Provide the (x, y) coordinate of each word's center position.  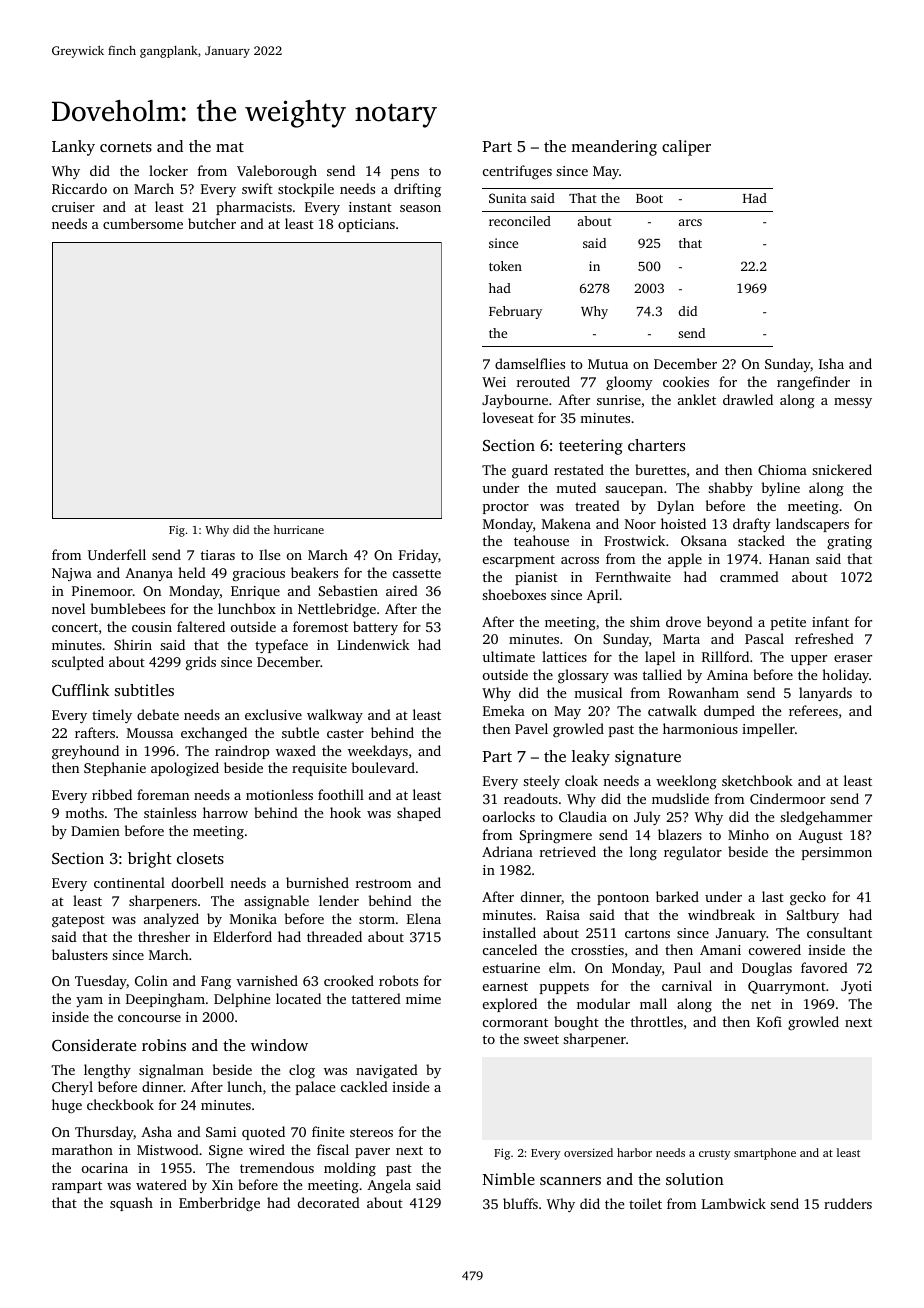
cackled (364, 1086)
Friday (418, 556)
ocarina (105, 1168)
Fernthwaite (633, 576)
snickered (842, 469)
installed (509, 932)
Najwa (72, 574)
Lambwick (734, 1203)
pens (405, 174)
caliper (686, 148)
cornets (126, 147)
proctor (506, 508)
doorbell (198, 882)
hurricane (299, 529)
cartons (647, 933)
